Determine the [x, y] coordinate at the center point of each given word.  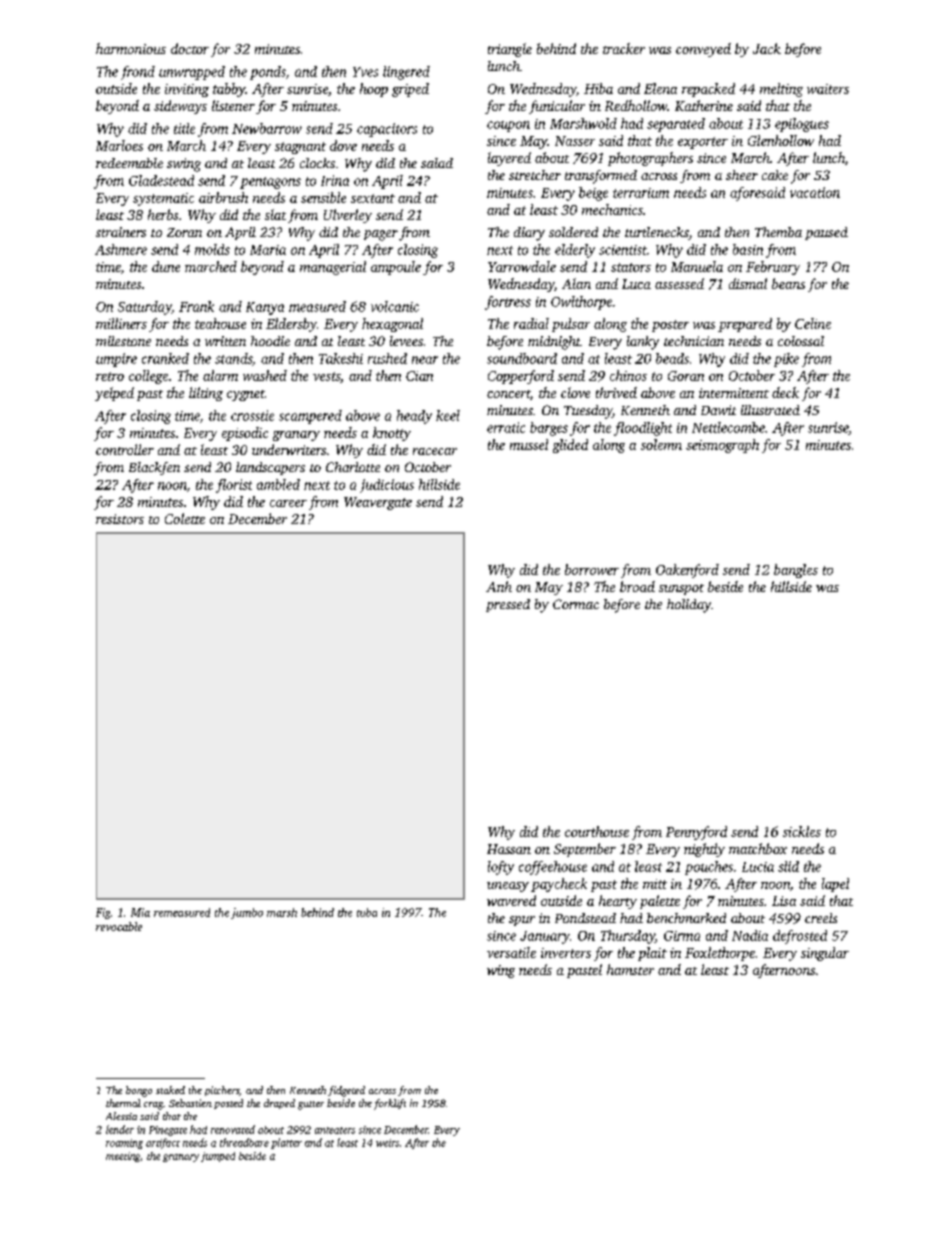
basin [748, 249]
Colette [185, 518]
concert [508, 394]
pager [381, 235]
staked [170, 1090]
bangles [796, 571]
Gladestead [161, 180]
